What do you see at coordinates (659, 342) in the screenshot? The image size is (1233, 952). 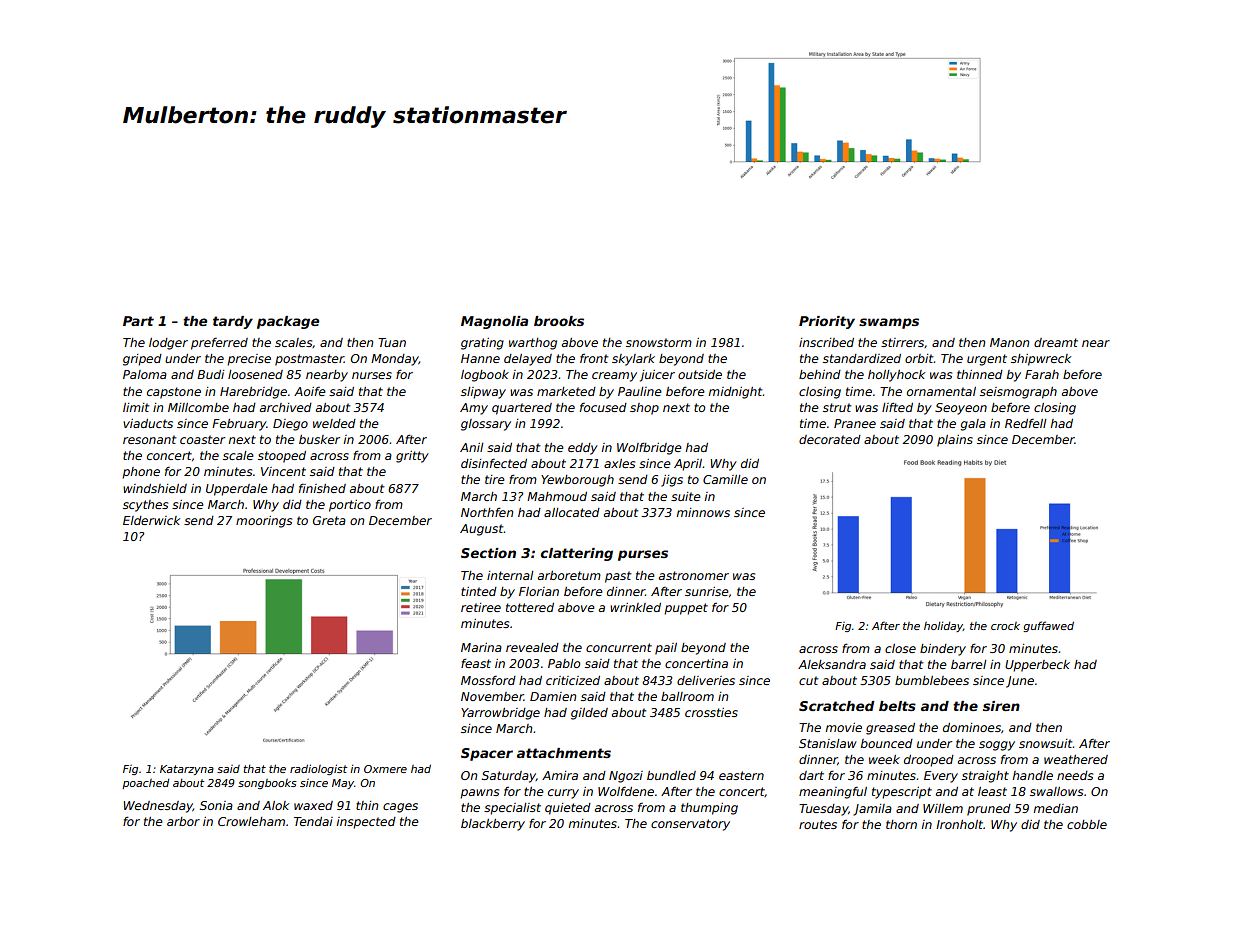 I see `snowstorm` at bounding box center [659, 342].
